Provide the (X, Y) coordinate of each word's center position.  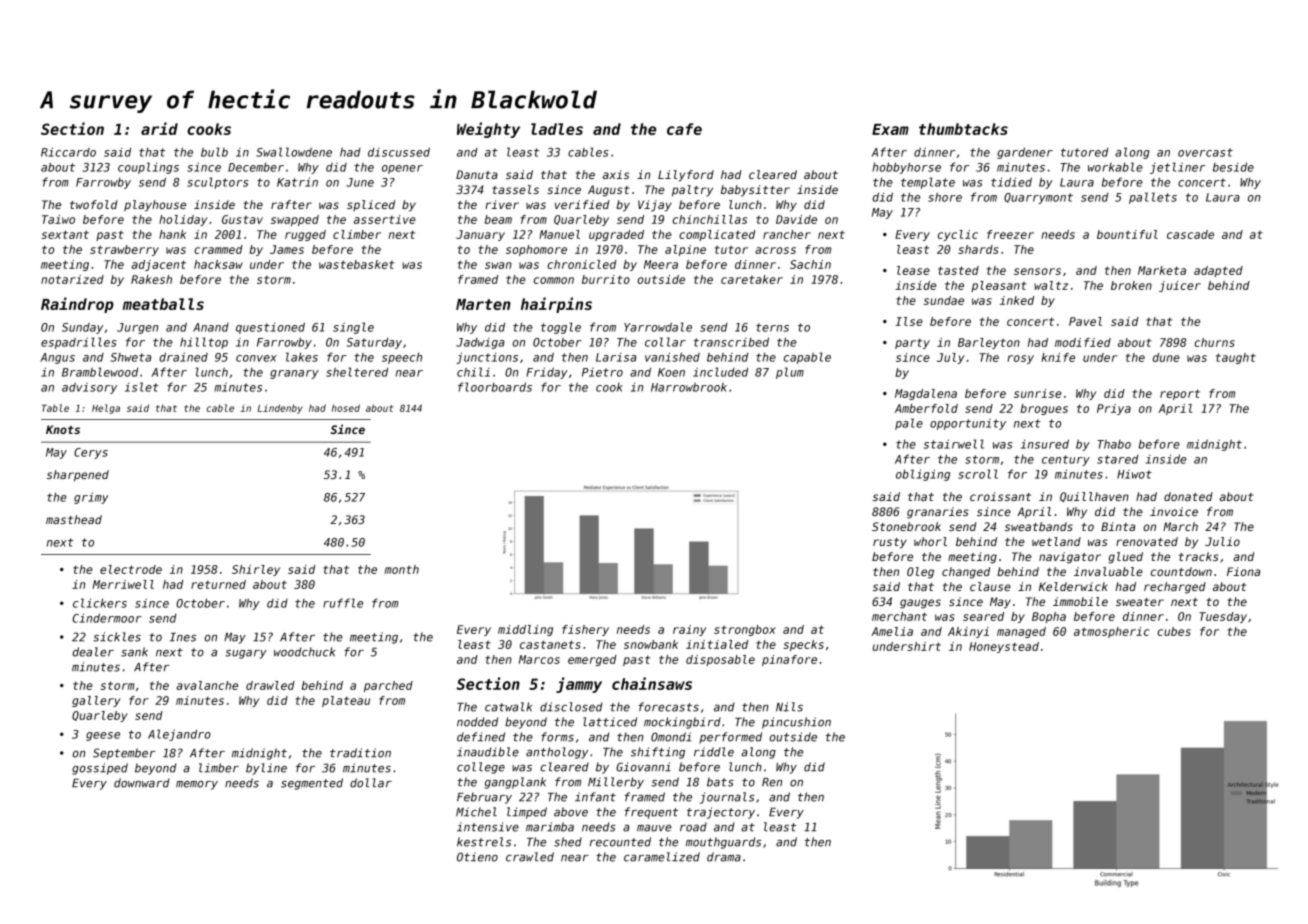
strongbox (745, 630)
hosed (346, 408)
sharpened (78, 476)
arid (159, 128)
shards (978, 249)
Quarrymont (1038, 198)
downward (142, 783)
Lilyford (686, 176)
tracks (1199, 556)
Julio (1222, 541)
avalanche (207, 685)
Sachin (810, 264)
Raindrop (77, 305)
